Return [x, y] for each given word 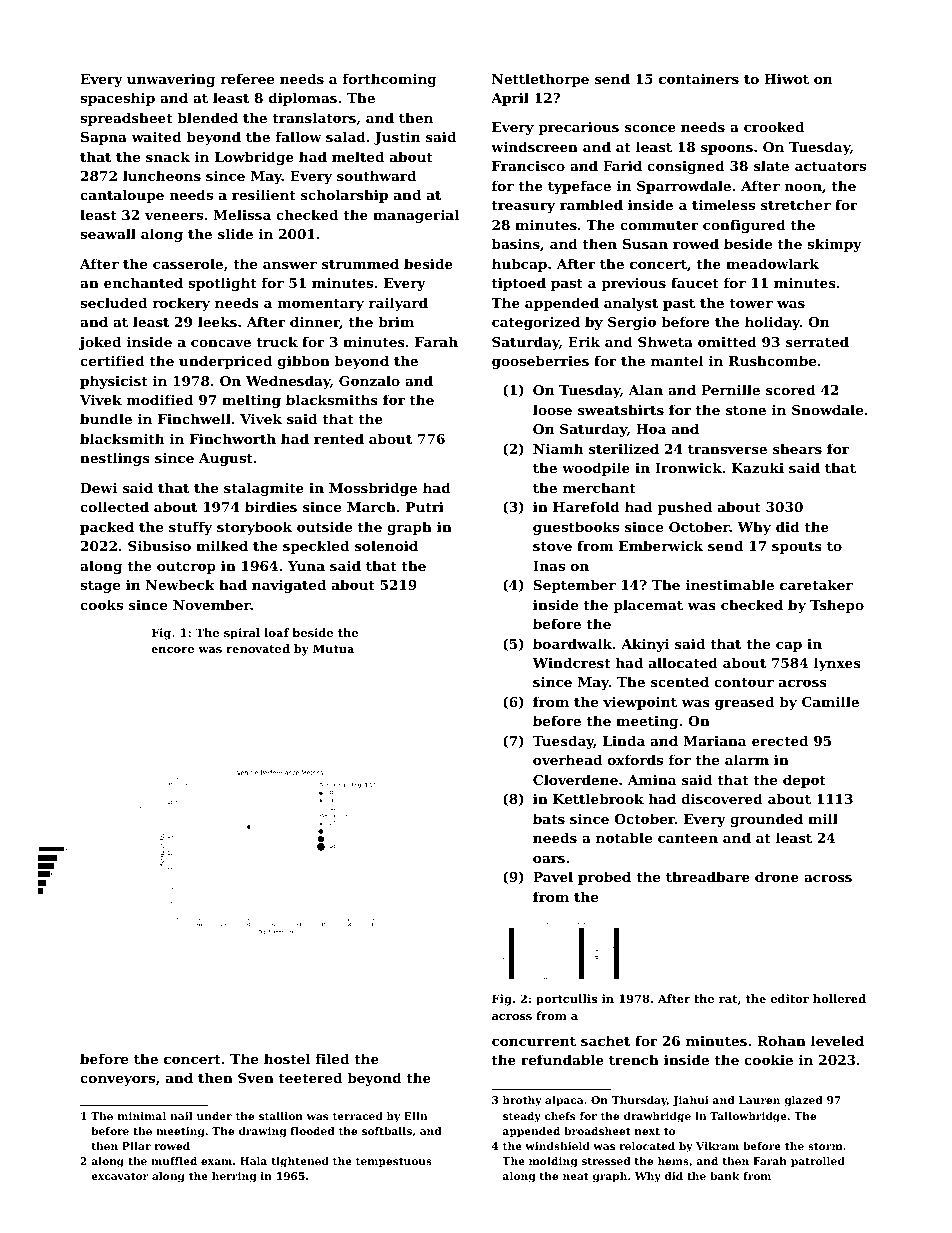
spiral [242, 634]
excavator [119, 1176]
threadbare [708, 876]
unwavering [171, 80]
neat [576, 1176]
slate [771, 165]
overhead [567, 759]
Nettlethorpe [540, 80]
